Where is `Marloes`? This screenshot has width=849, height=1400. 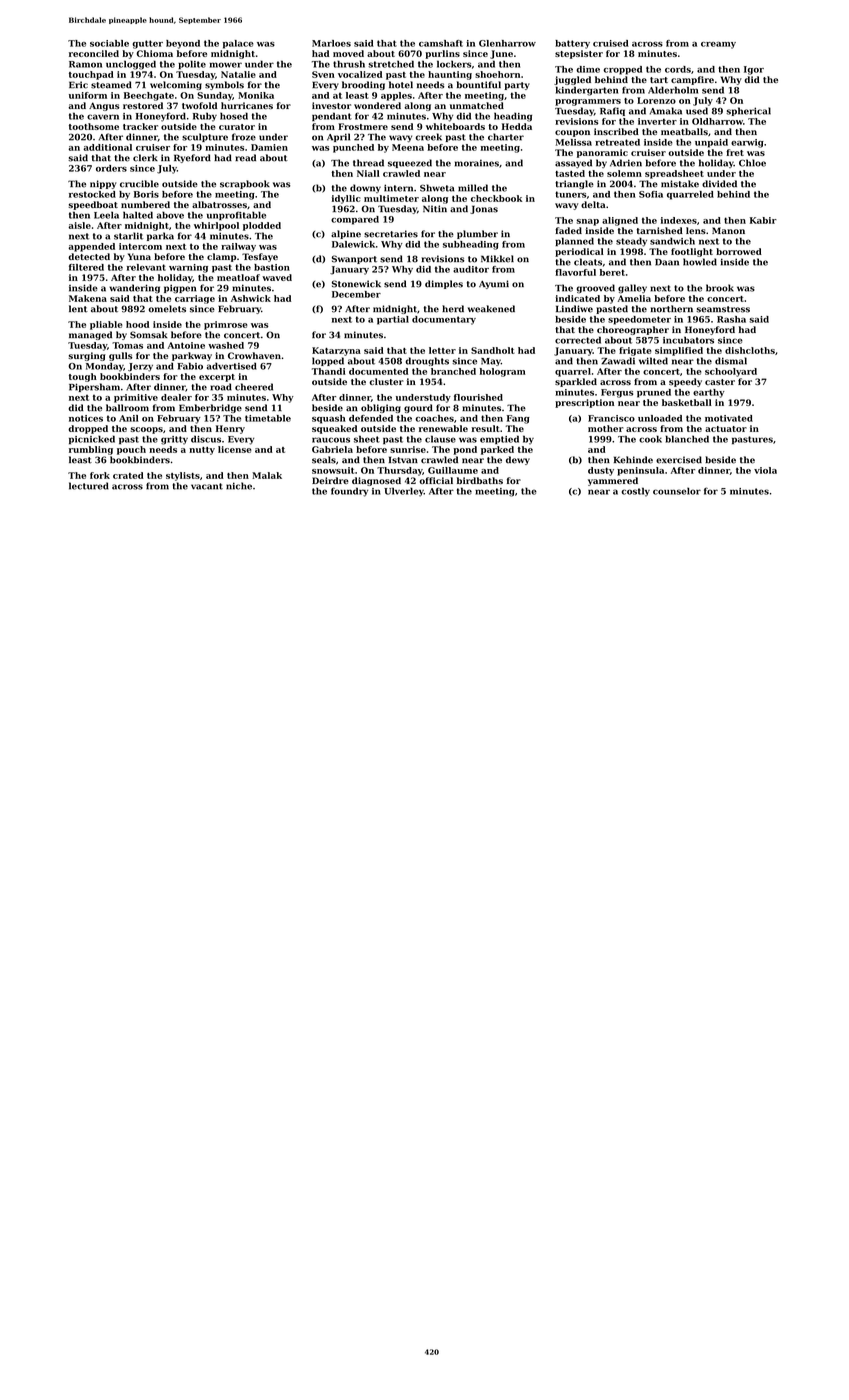
Marloes is located at coordinates (331, 43).
